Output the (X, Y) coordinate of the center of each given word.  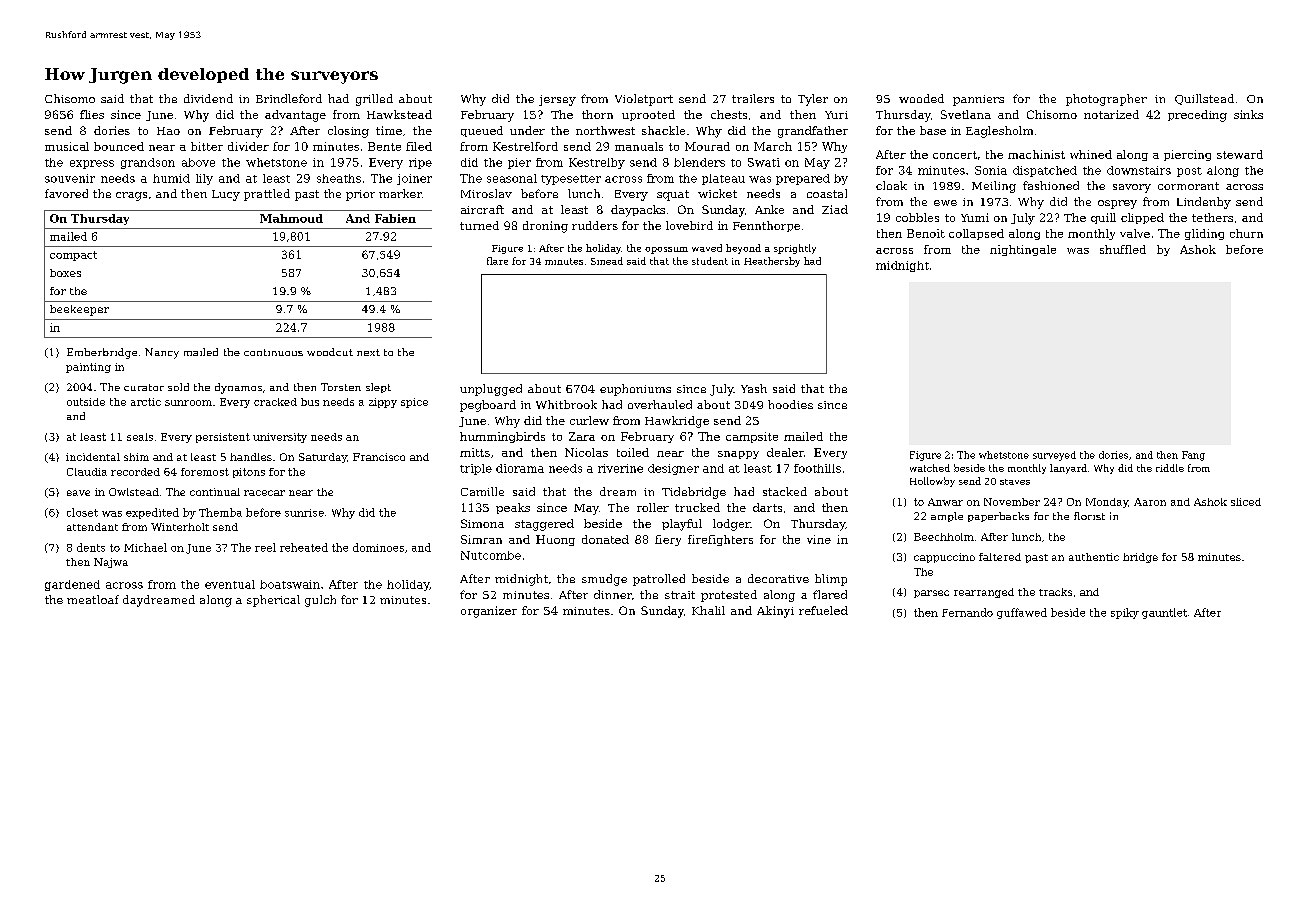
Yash (754, 388)
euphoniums (635, 390)
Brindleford (289, 98)
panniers (978, 100)
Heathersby (772, 262)
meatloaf (93, 599)
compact (73, 256)
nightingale (1023, 250)
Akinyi (775, 612)
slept (378, 388)
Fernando (967, 612)
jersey (557, 100)
